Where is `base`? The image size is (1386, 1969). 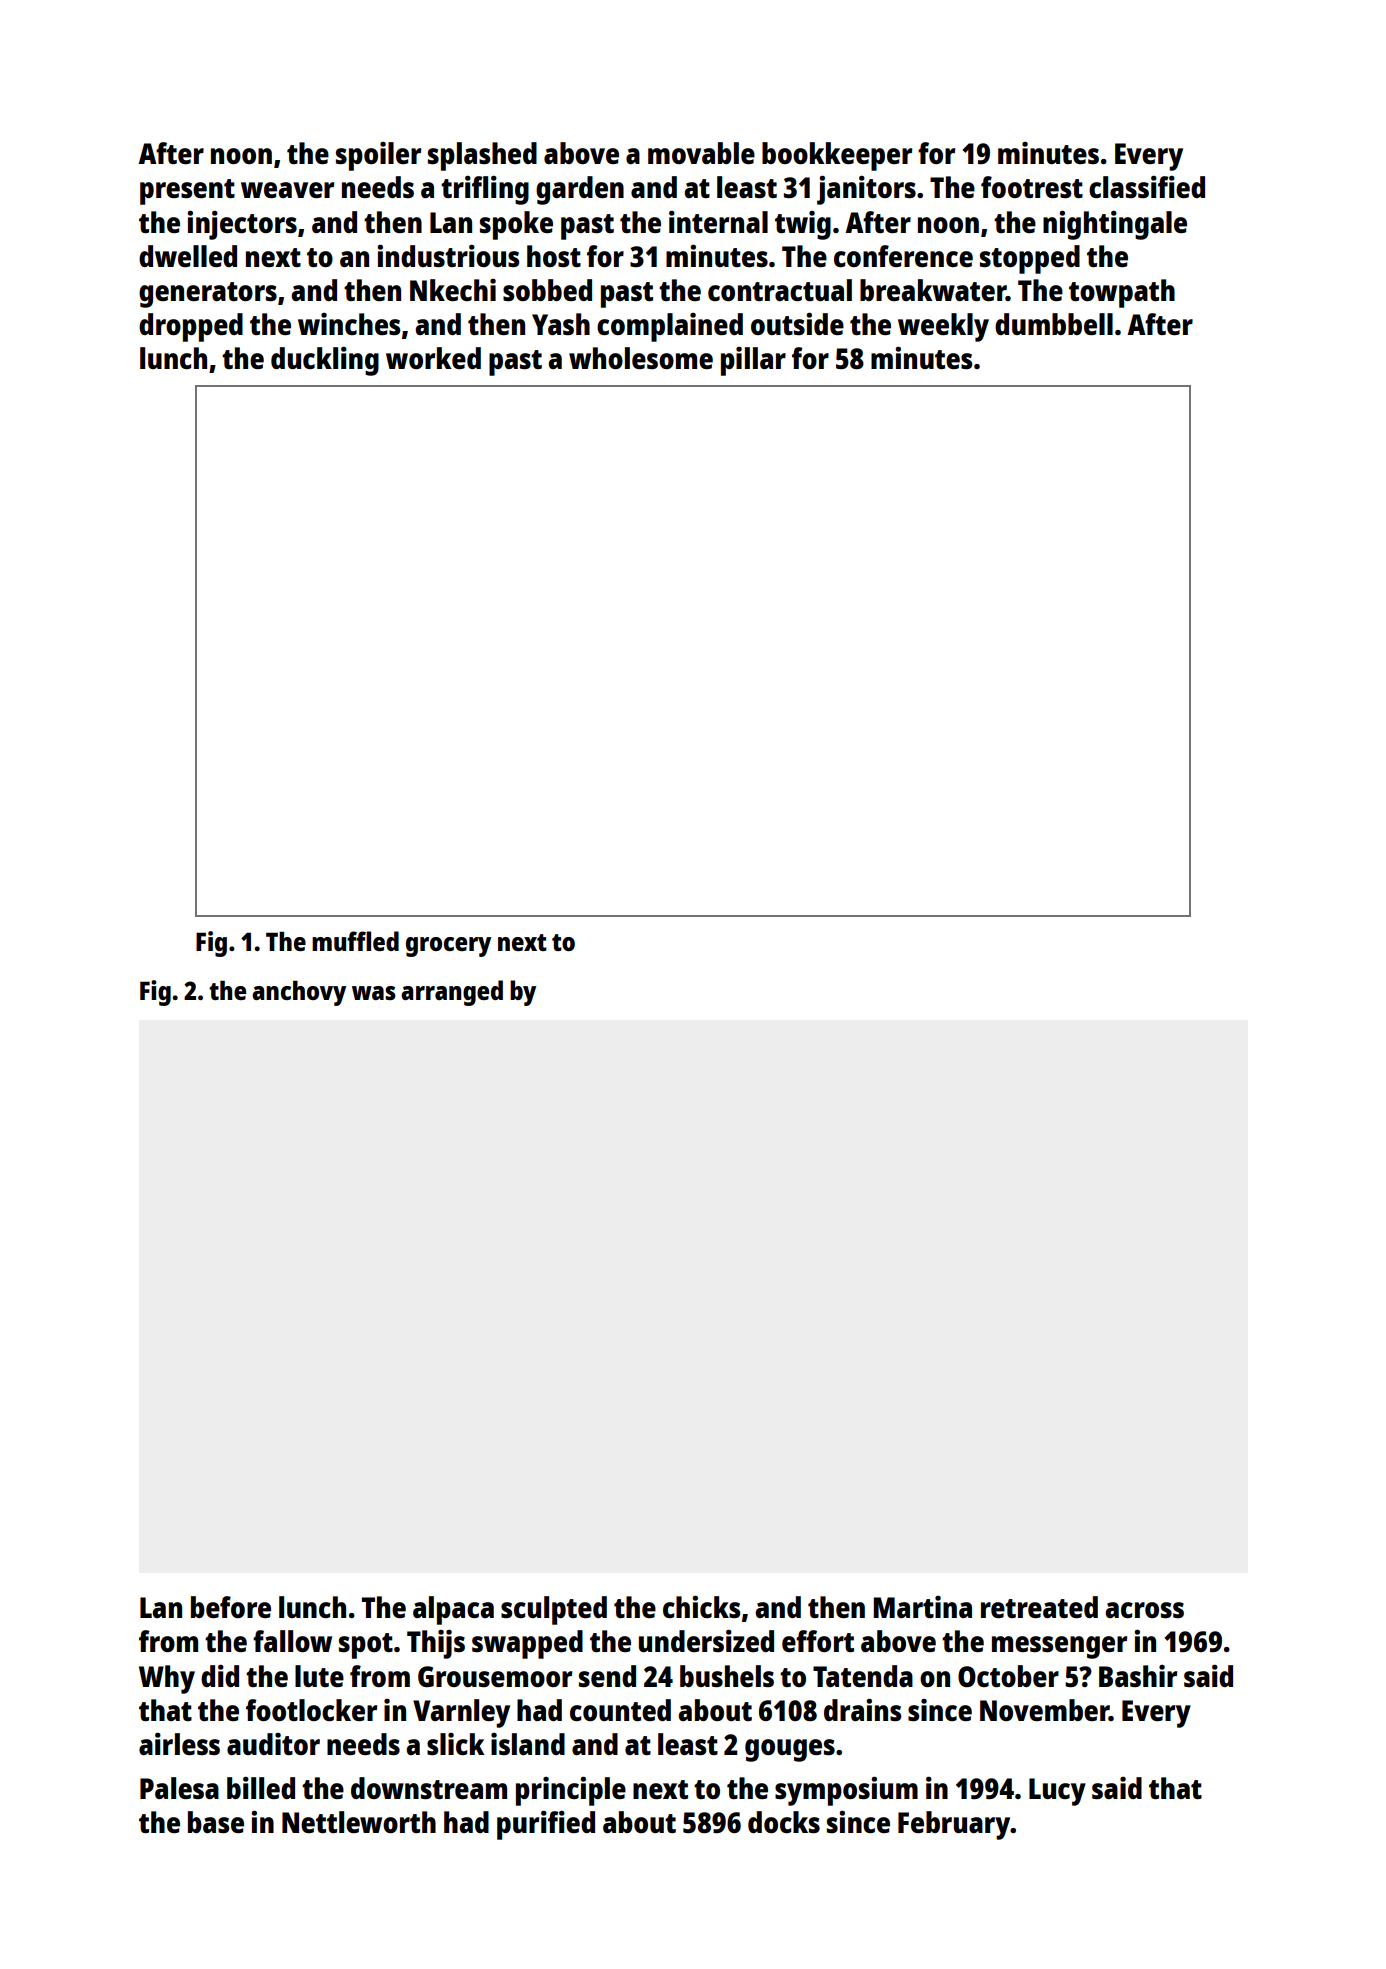 base is located at coordinates (216, 1822).
